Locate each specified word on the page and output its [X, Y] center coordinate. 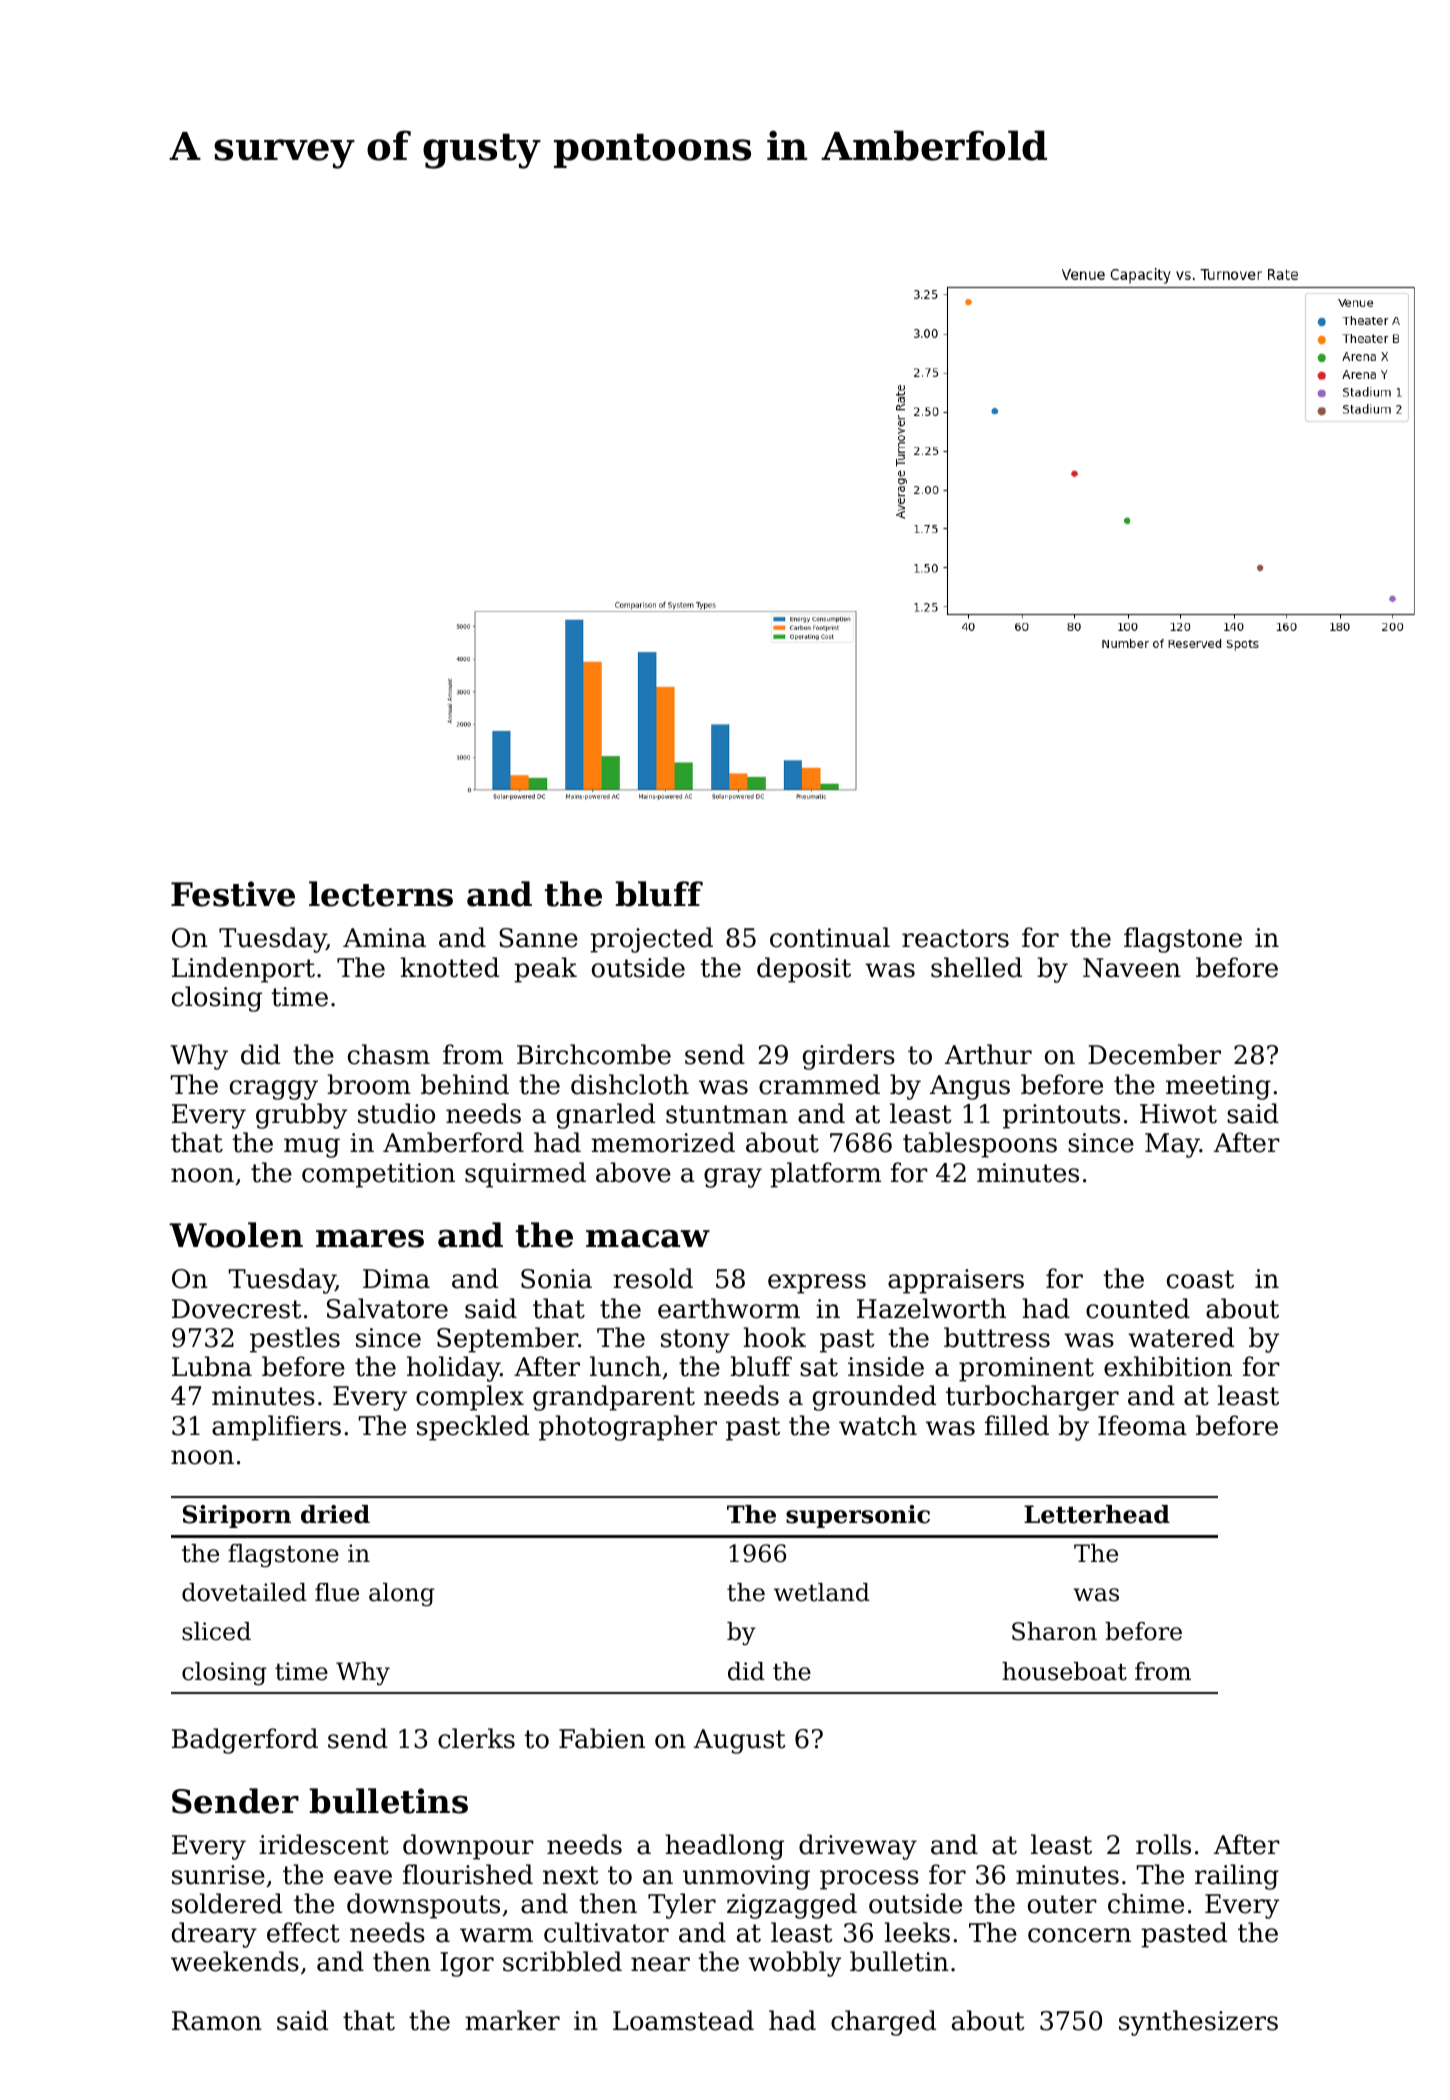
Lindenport [243, 970]
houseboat [1064, 1671]
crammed [819, 1084]
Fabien [602, 1738]
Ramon [217, 2021]
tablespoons [980, 1145]
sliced [216, 1631]
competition [378, 1175]
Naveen [1132, 968]
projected [651, 940]
